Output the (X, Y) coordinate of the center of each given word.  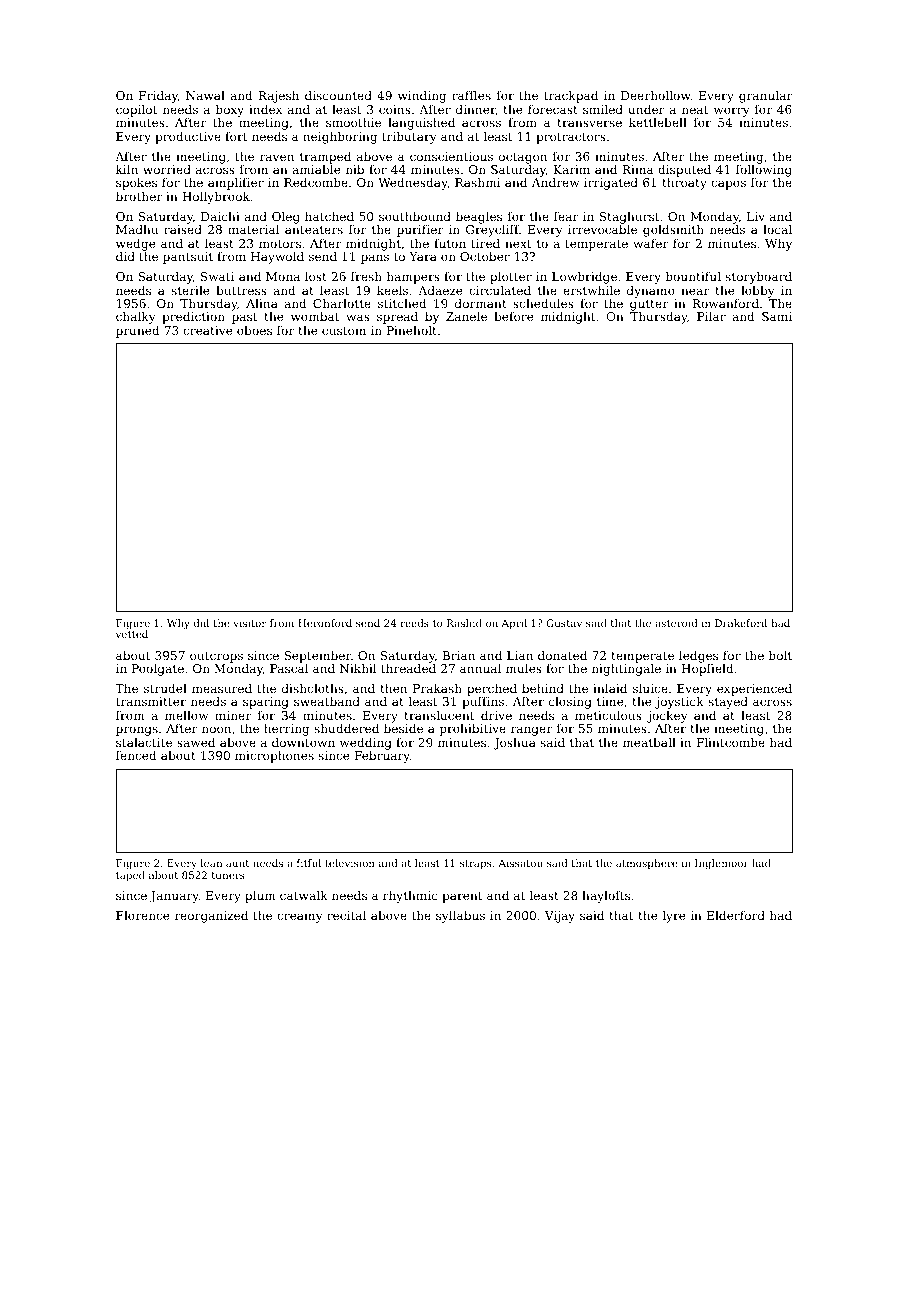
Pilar (711, 316)
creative (208, 330)
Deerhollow (656, 95)
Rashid (464, 623)
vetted (132, 634)
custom (344, 330)
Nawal (205, 95)
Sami (777, 316)
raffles (471, 95)
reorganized (211, 916)
